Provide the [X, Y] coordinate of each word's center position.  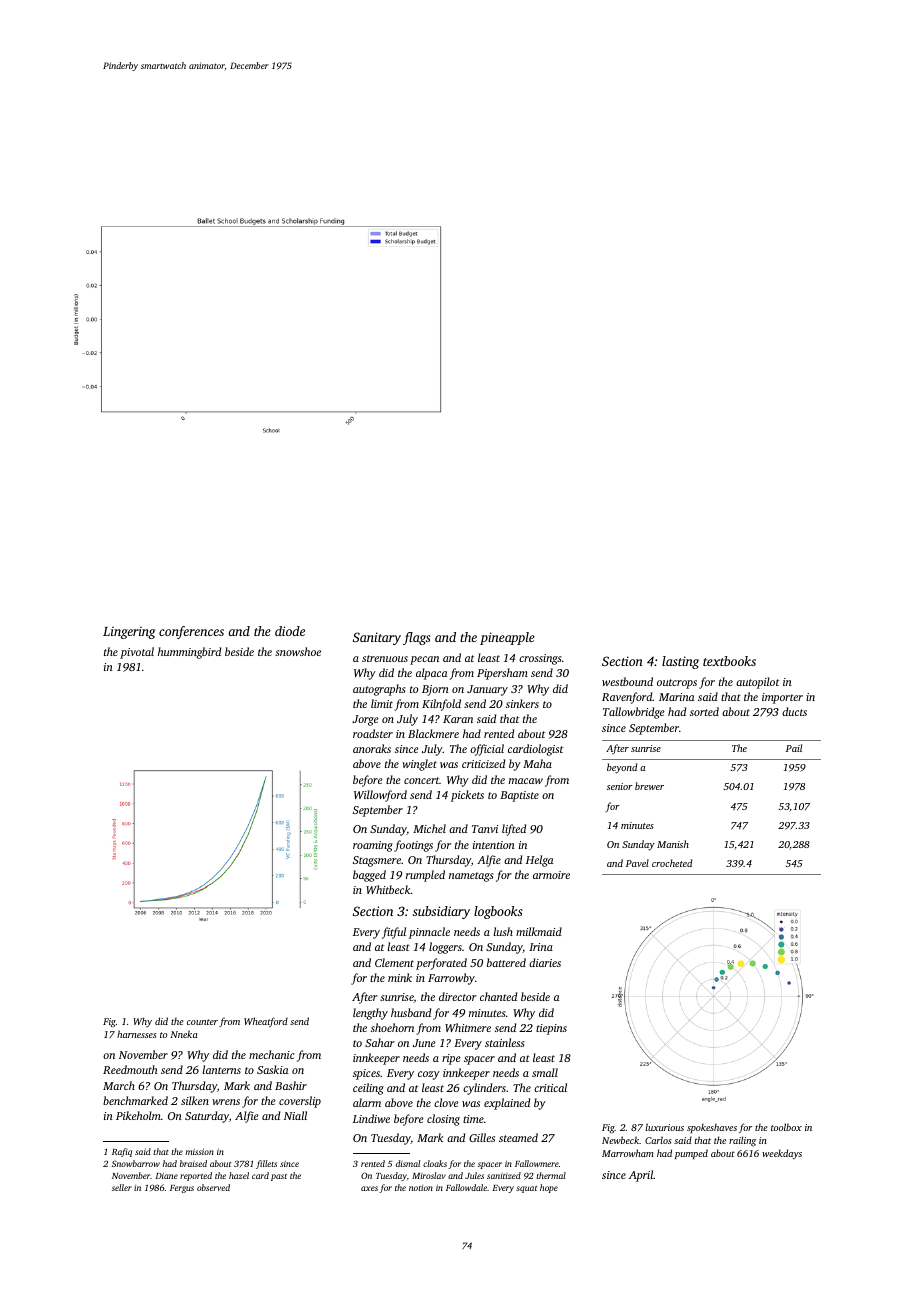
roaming [373, 846]
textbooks [729, 661]
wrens [226, 1102]
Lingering [129, 632]
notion [421, 1188]
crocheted [672, 863]
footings [413, 846]
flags [417, 638]
